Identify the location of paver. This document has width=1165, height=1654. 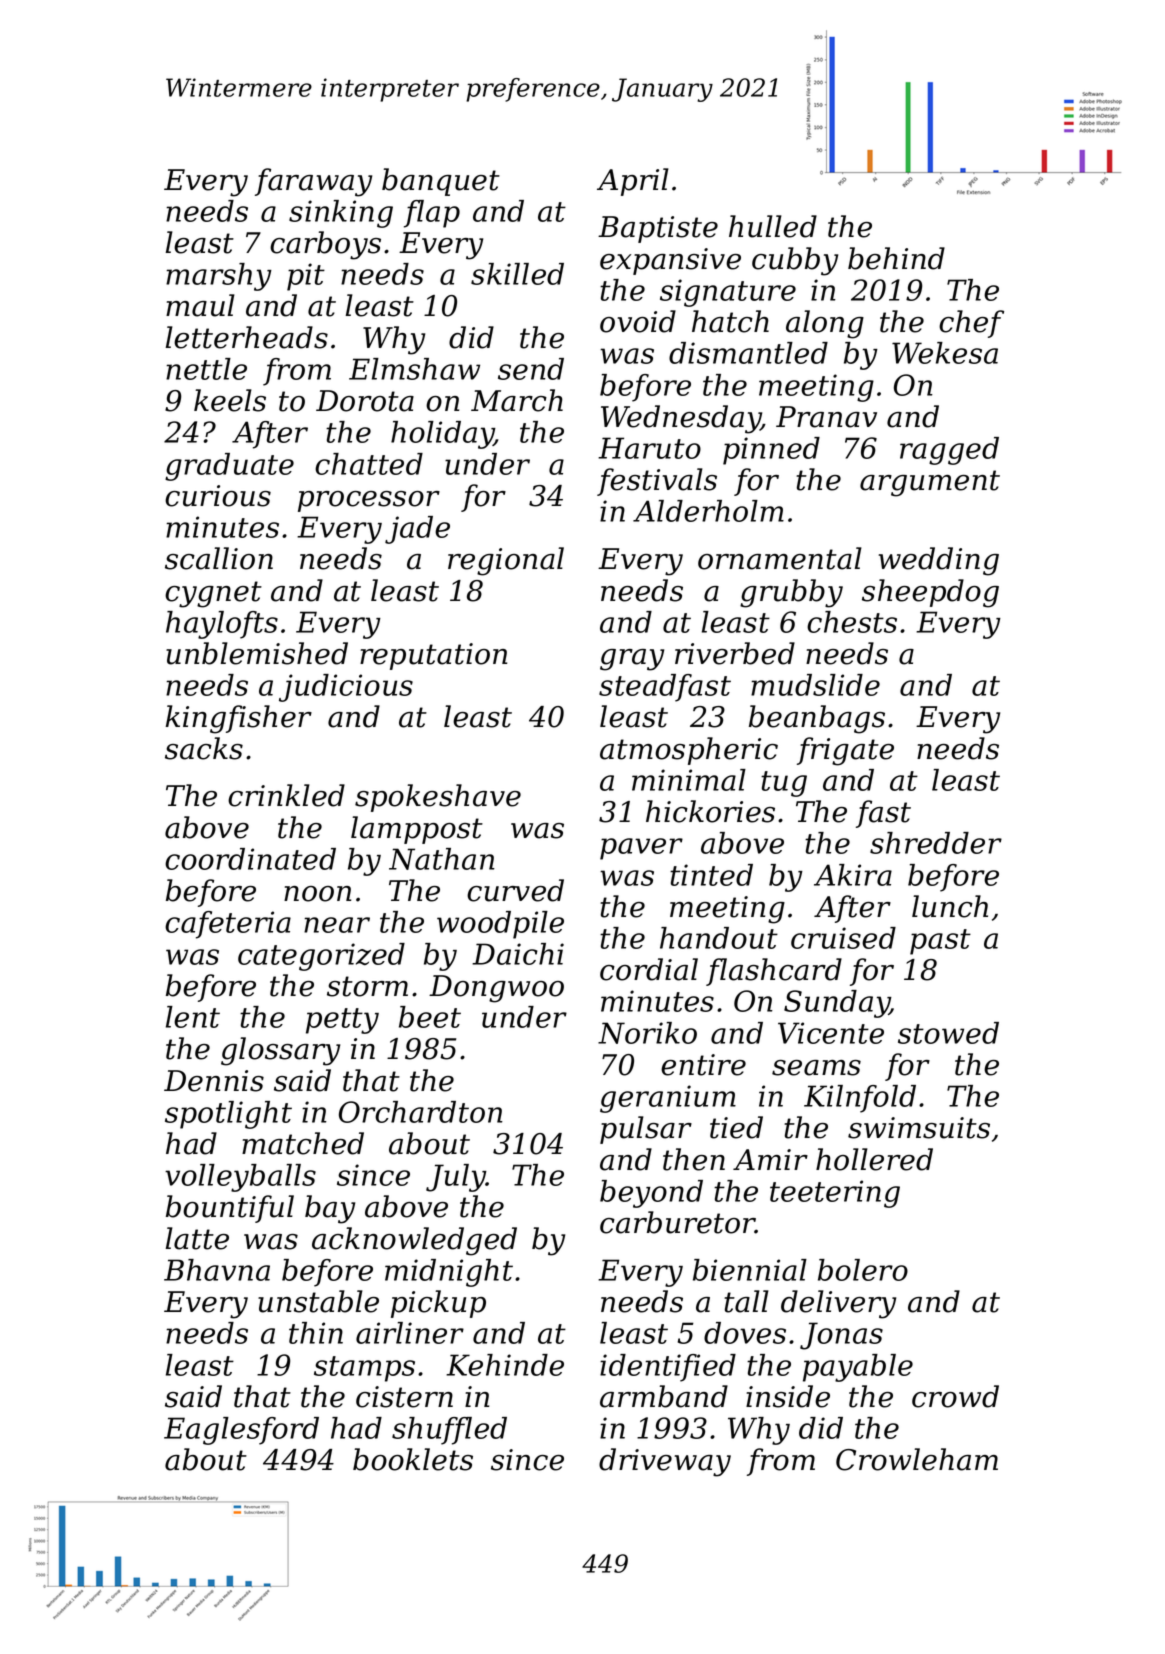
(641, 849).
